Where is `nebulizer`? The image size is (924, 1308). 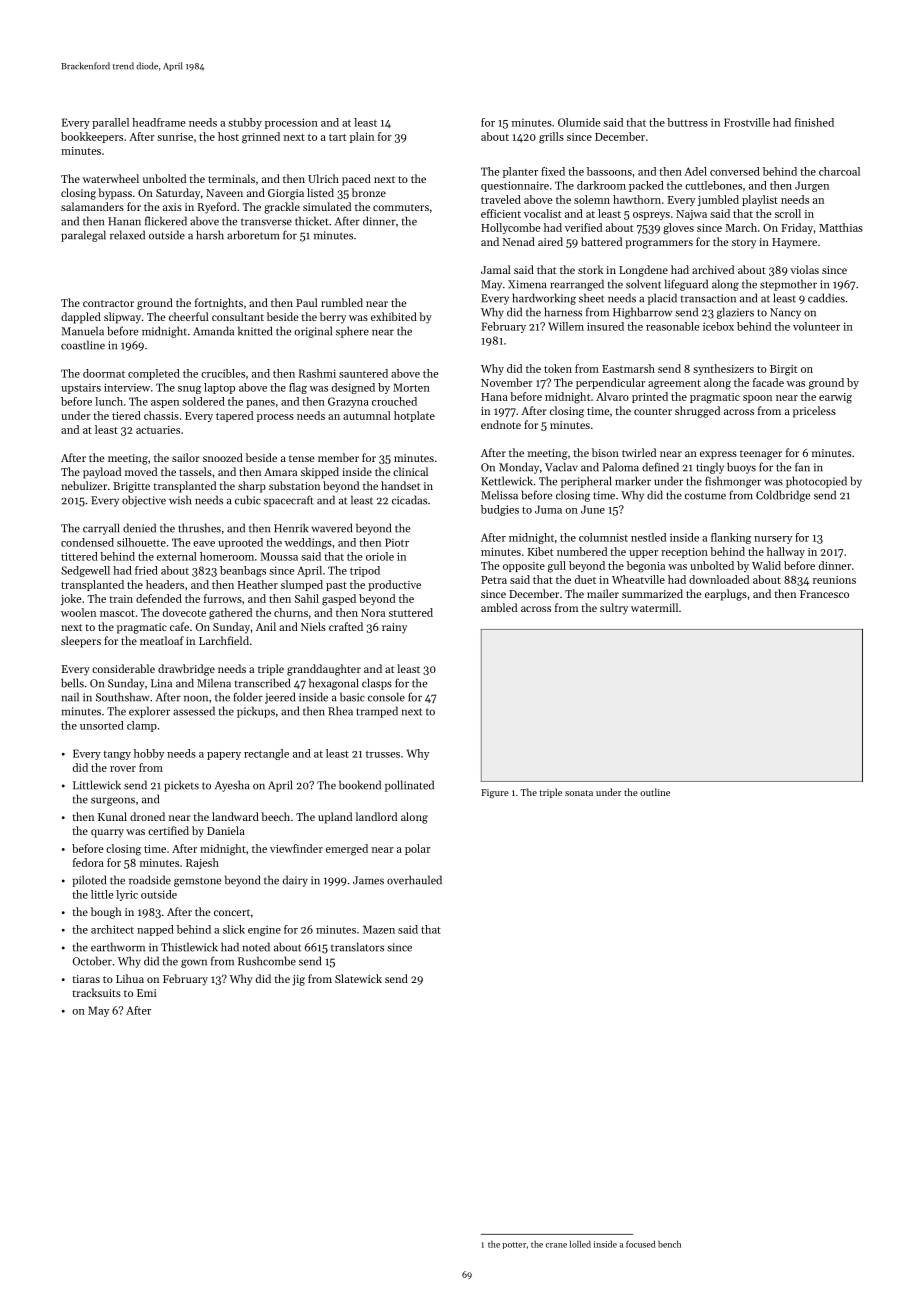
nebulizer is located at coordinates (84, 485).
